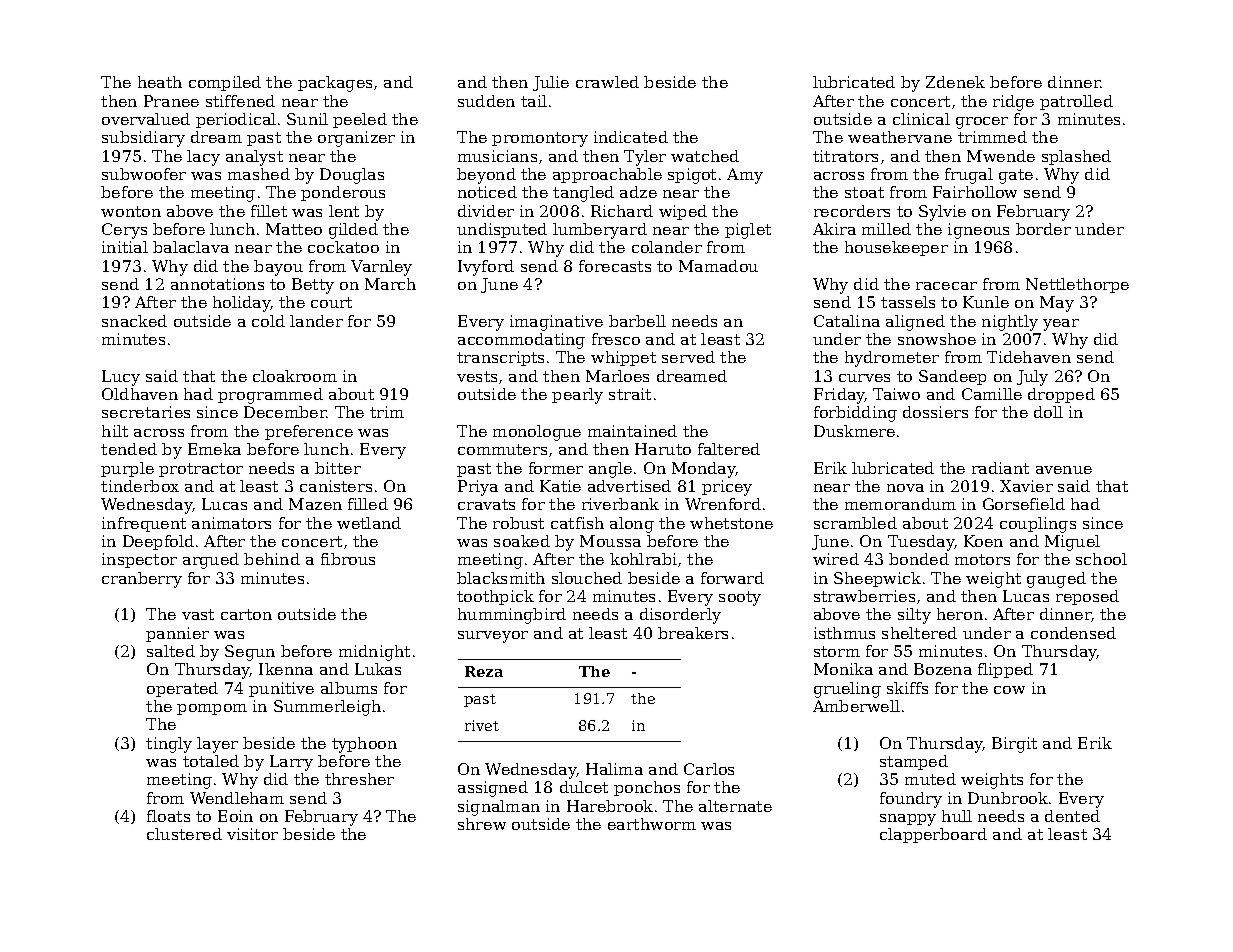  I want to click on clapperboard, so click(933, 835).
